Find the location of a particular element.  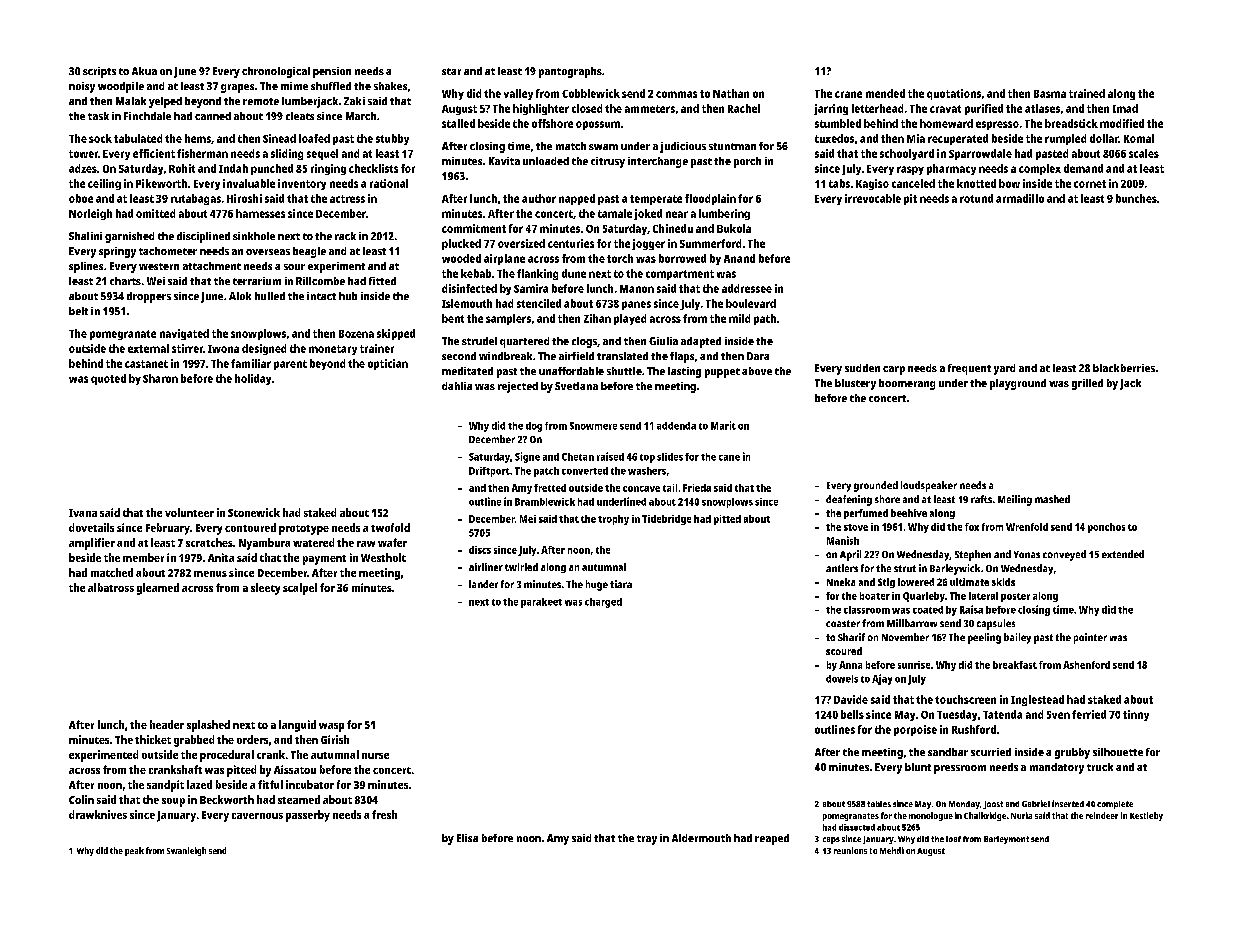

scratches is located at coordinates (209, 542).
